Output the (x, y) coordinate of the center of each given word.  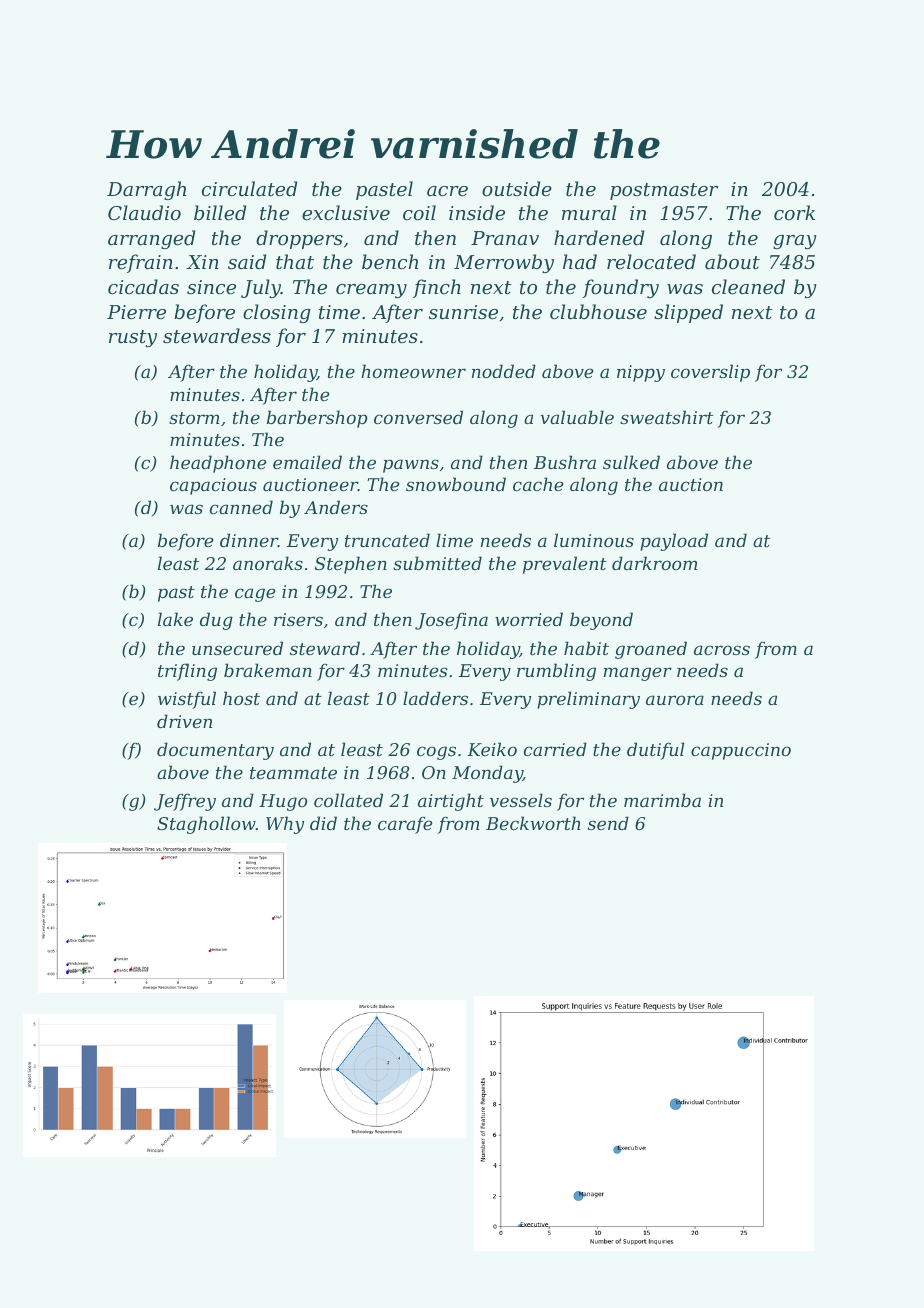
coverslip (710, 373)
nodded (504, 371)
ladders (435, 698)
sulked (631, 462)
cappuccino (741, 751)
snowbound (456, 484)
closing (277, 313)
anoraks (268, 563)
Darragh (146, 190)
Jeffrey (185, 802)
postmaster (664, 191)
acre (447, 191)
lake (175, 619)
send (608, 823)
